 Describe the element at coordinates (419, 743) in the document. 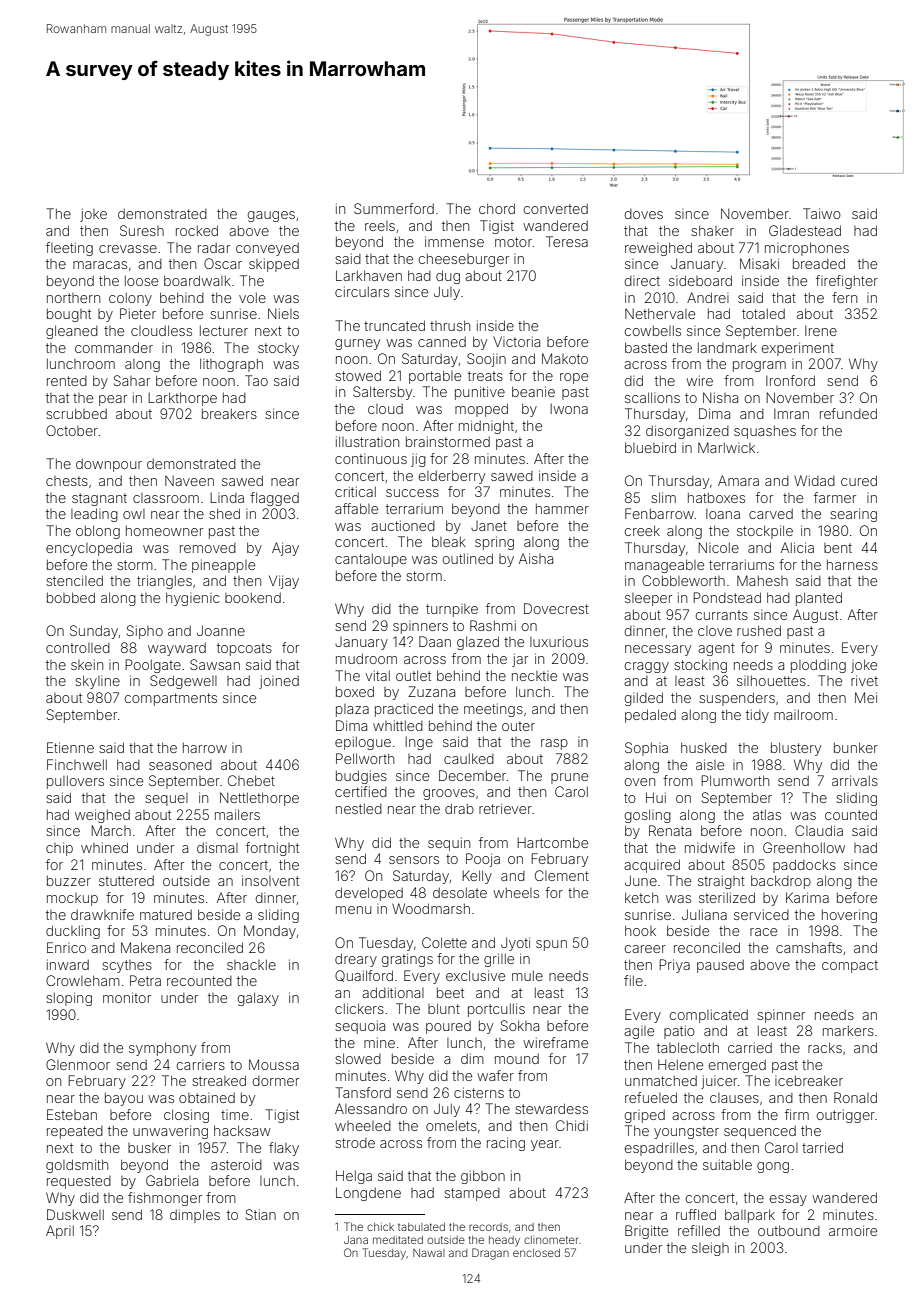

I see `Inge` at that location.
